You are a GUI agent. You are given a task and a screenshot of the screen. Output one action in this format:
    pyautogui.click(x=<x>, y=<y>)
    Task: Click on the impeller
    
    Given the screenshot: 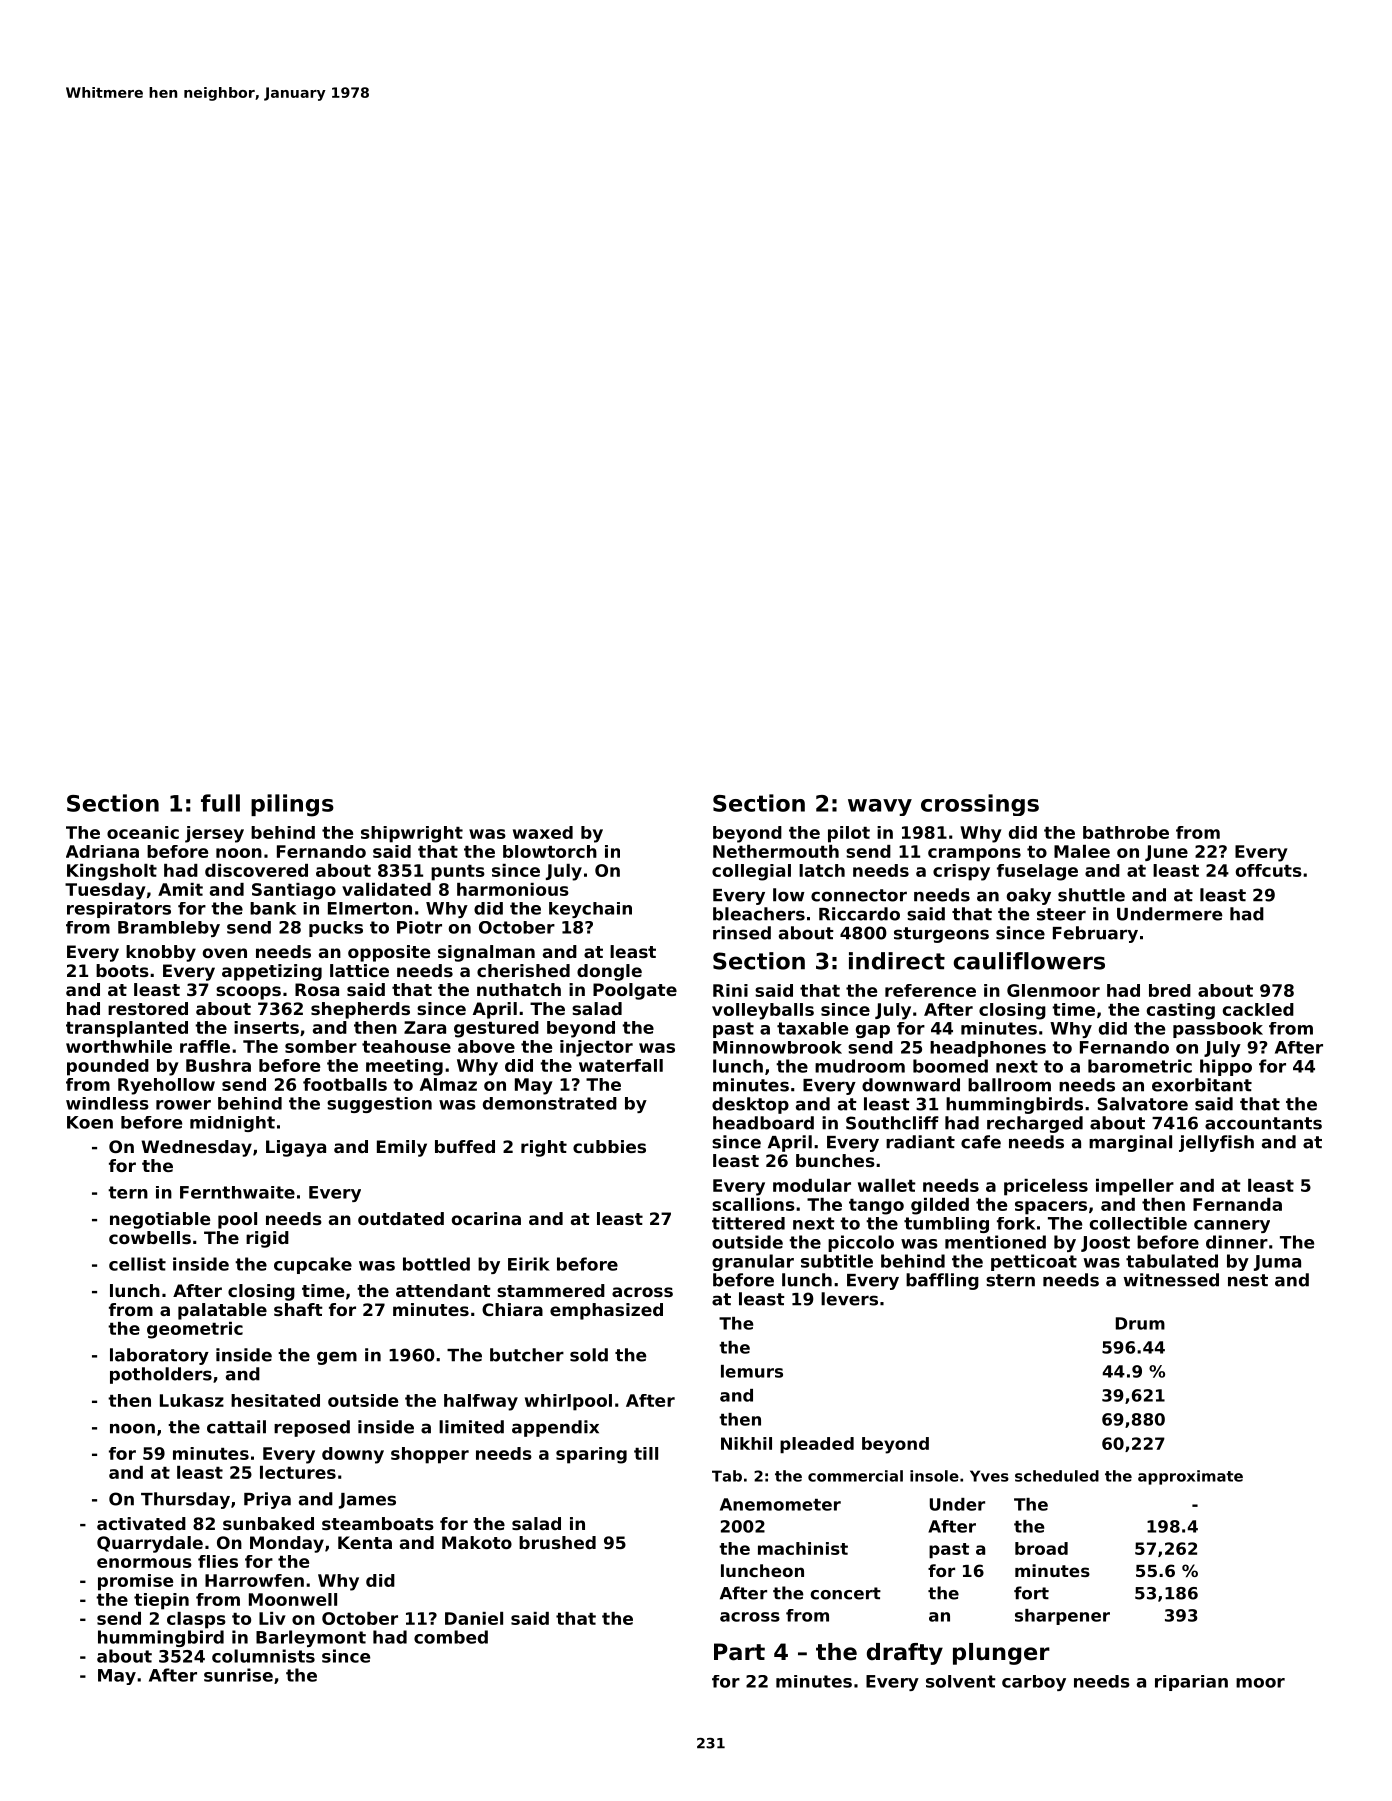 What is the action you would take?
    pyautogui.click(x=1135, y=1187)
